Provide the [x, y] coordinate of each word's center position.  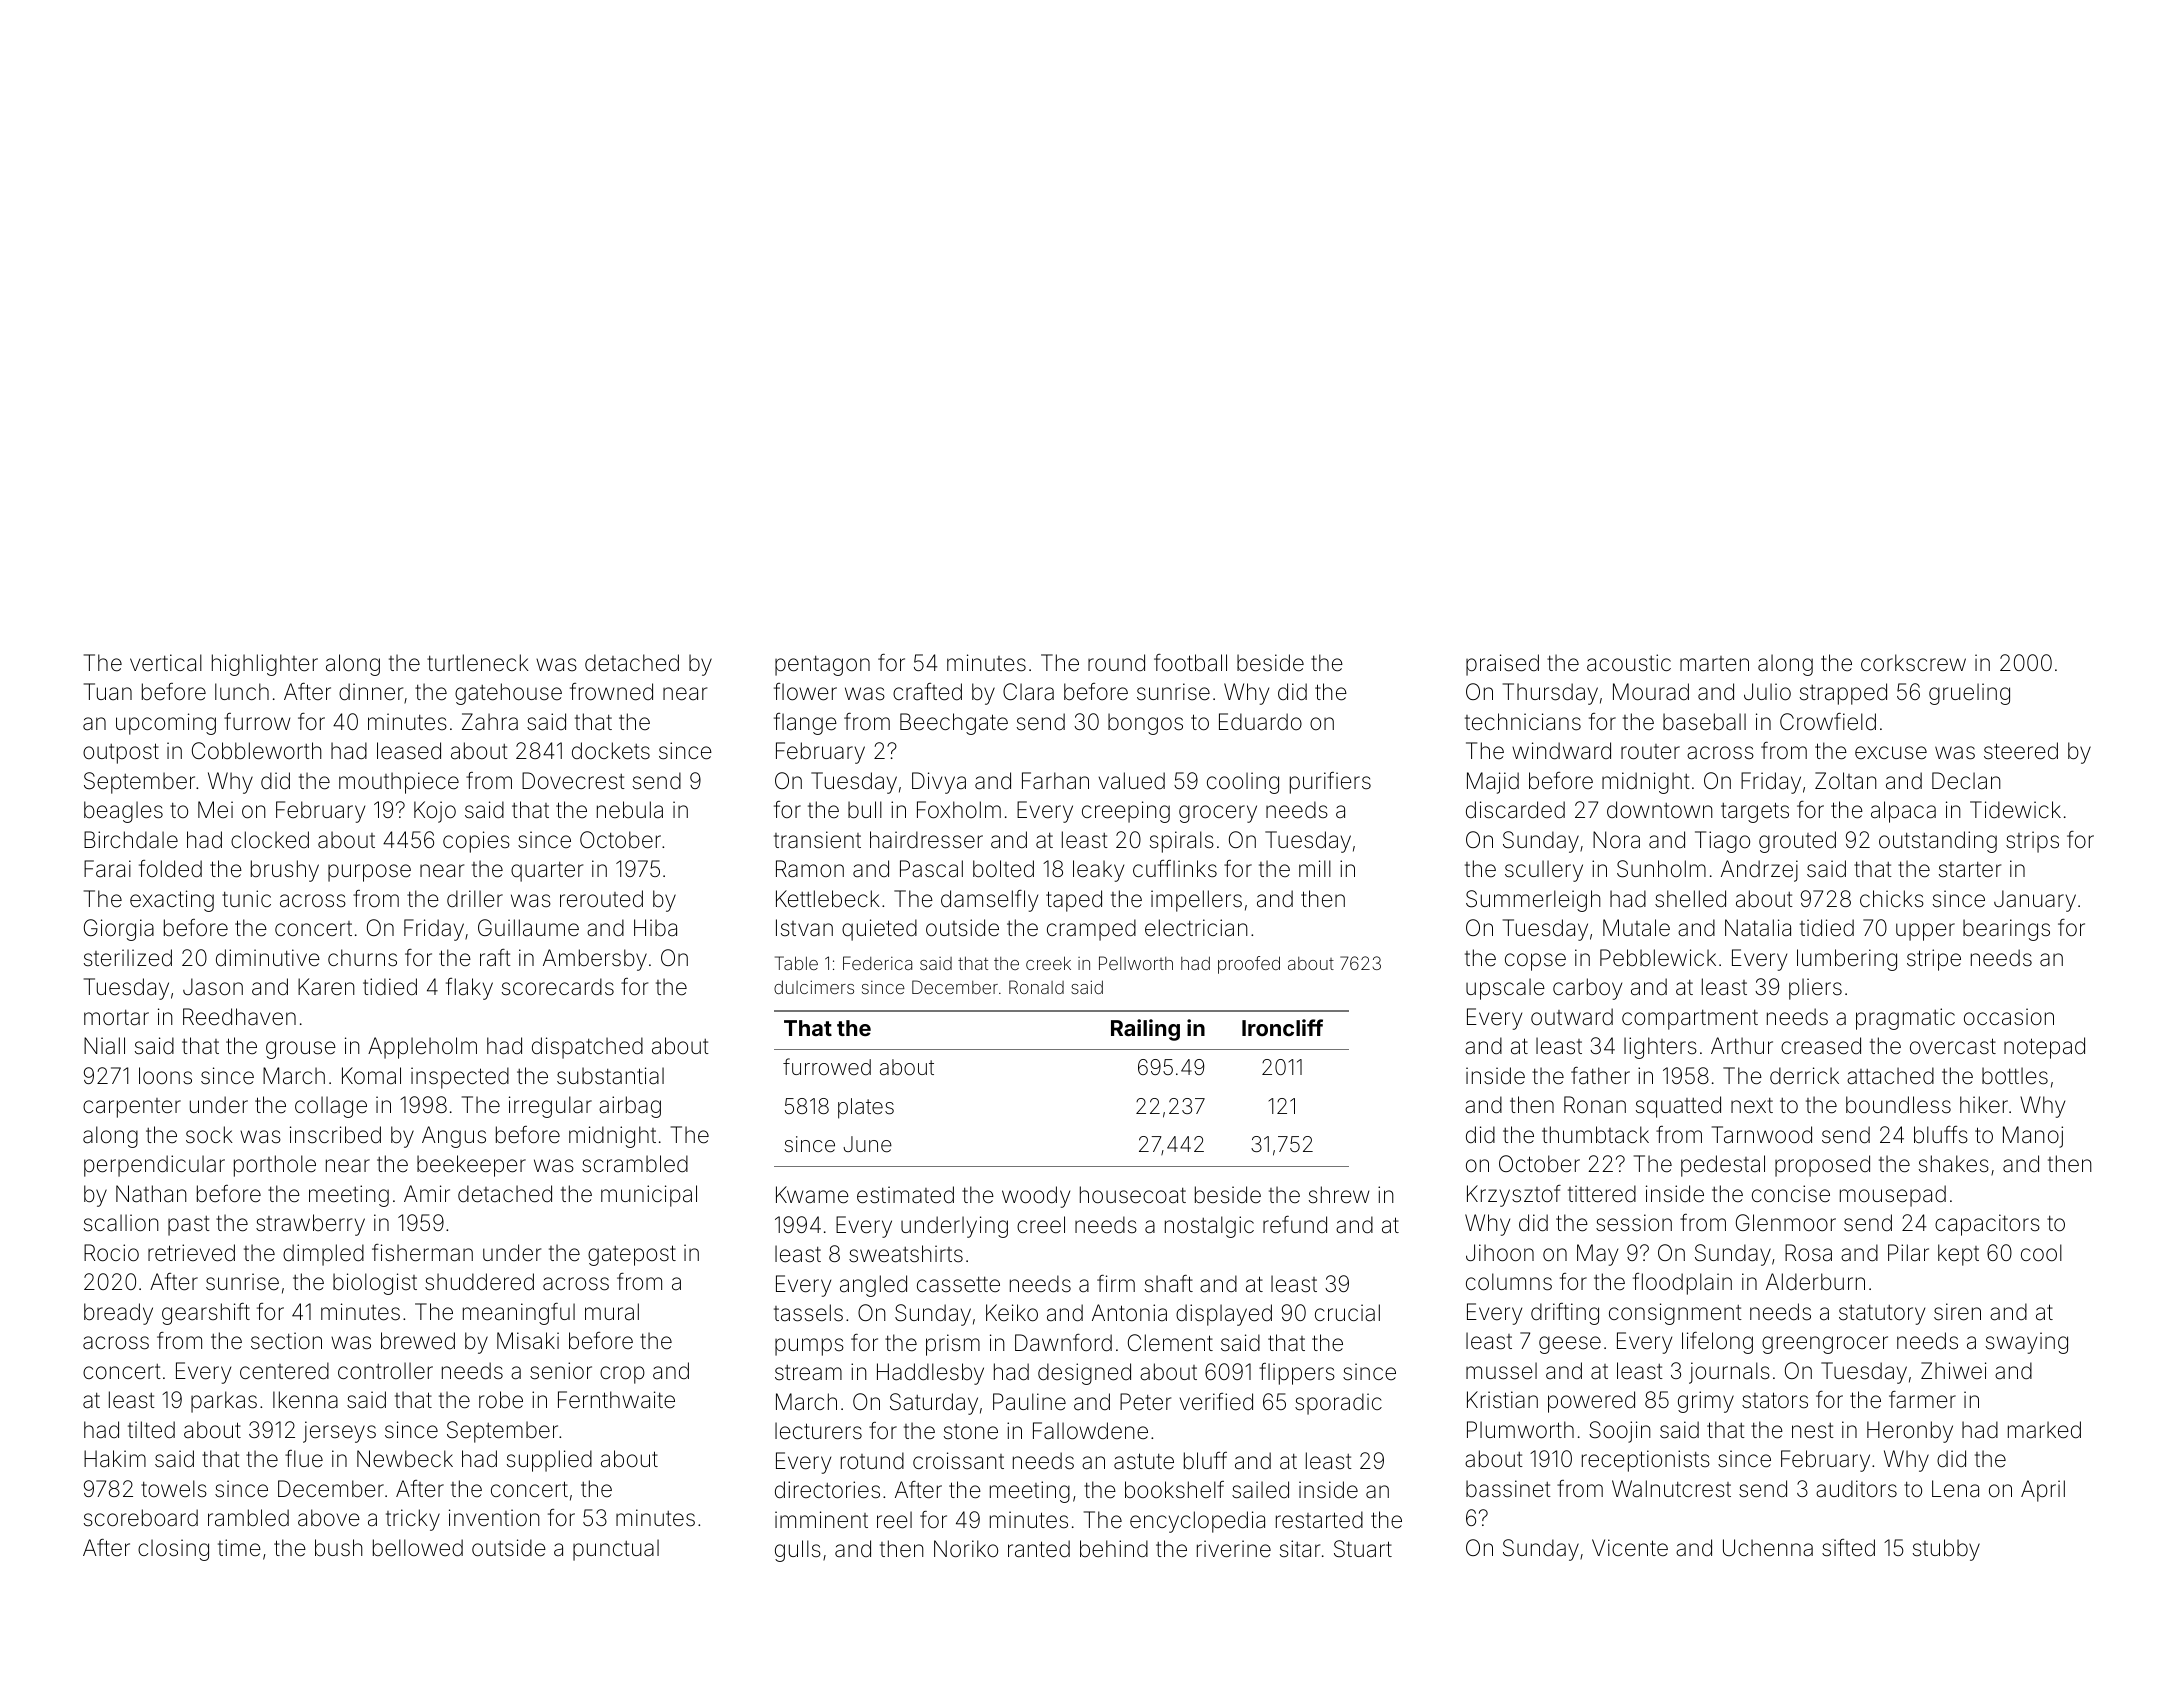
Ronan [1595, 1105]
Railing [1145, 1030]
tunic [246, 898]
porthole [275, 1166]
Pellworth [1136, 963]
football [1190, 663]
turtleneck [478, 662]
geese [1570, 1345]
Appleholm [422, 1048]
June [867, 1144]
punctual [616, 1550]
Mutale [1636, 928]
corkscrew [1913, 663]
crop [622, 1375]
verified [1216, 1402]
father [1600, 1076]
